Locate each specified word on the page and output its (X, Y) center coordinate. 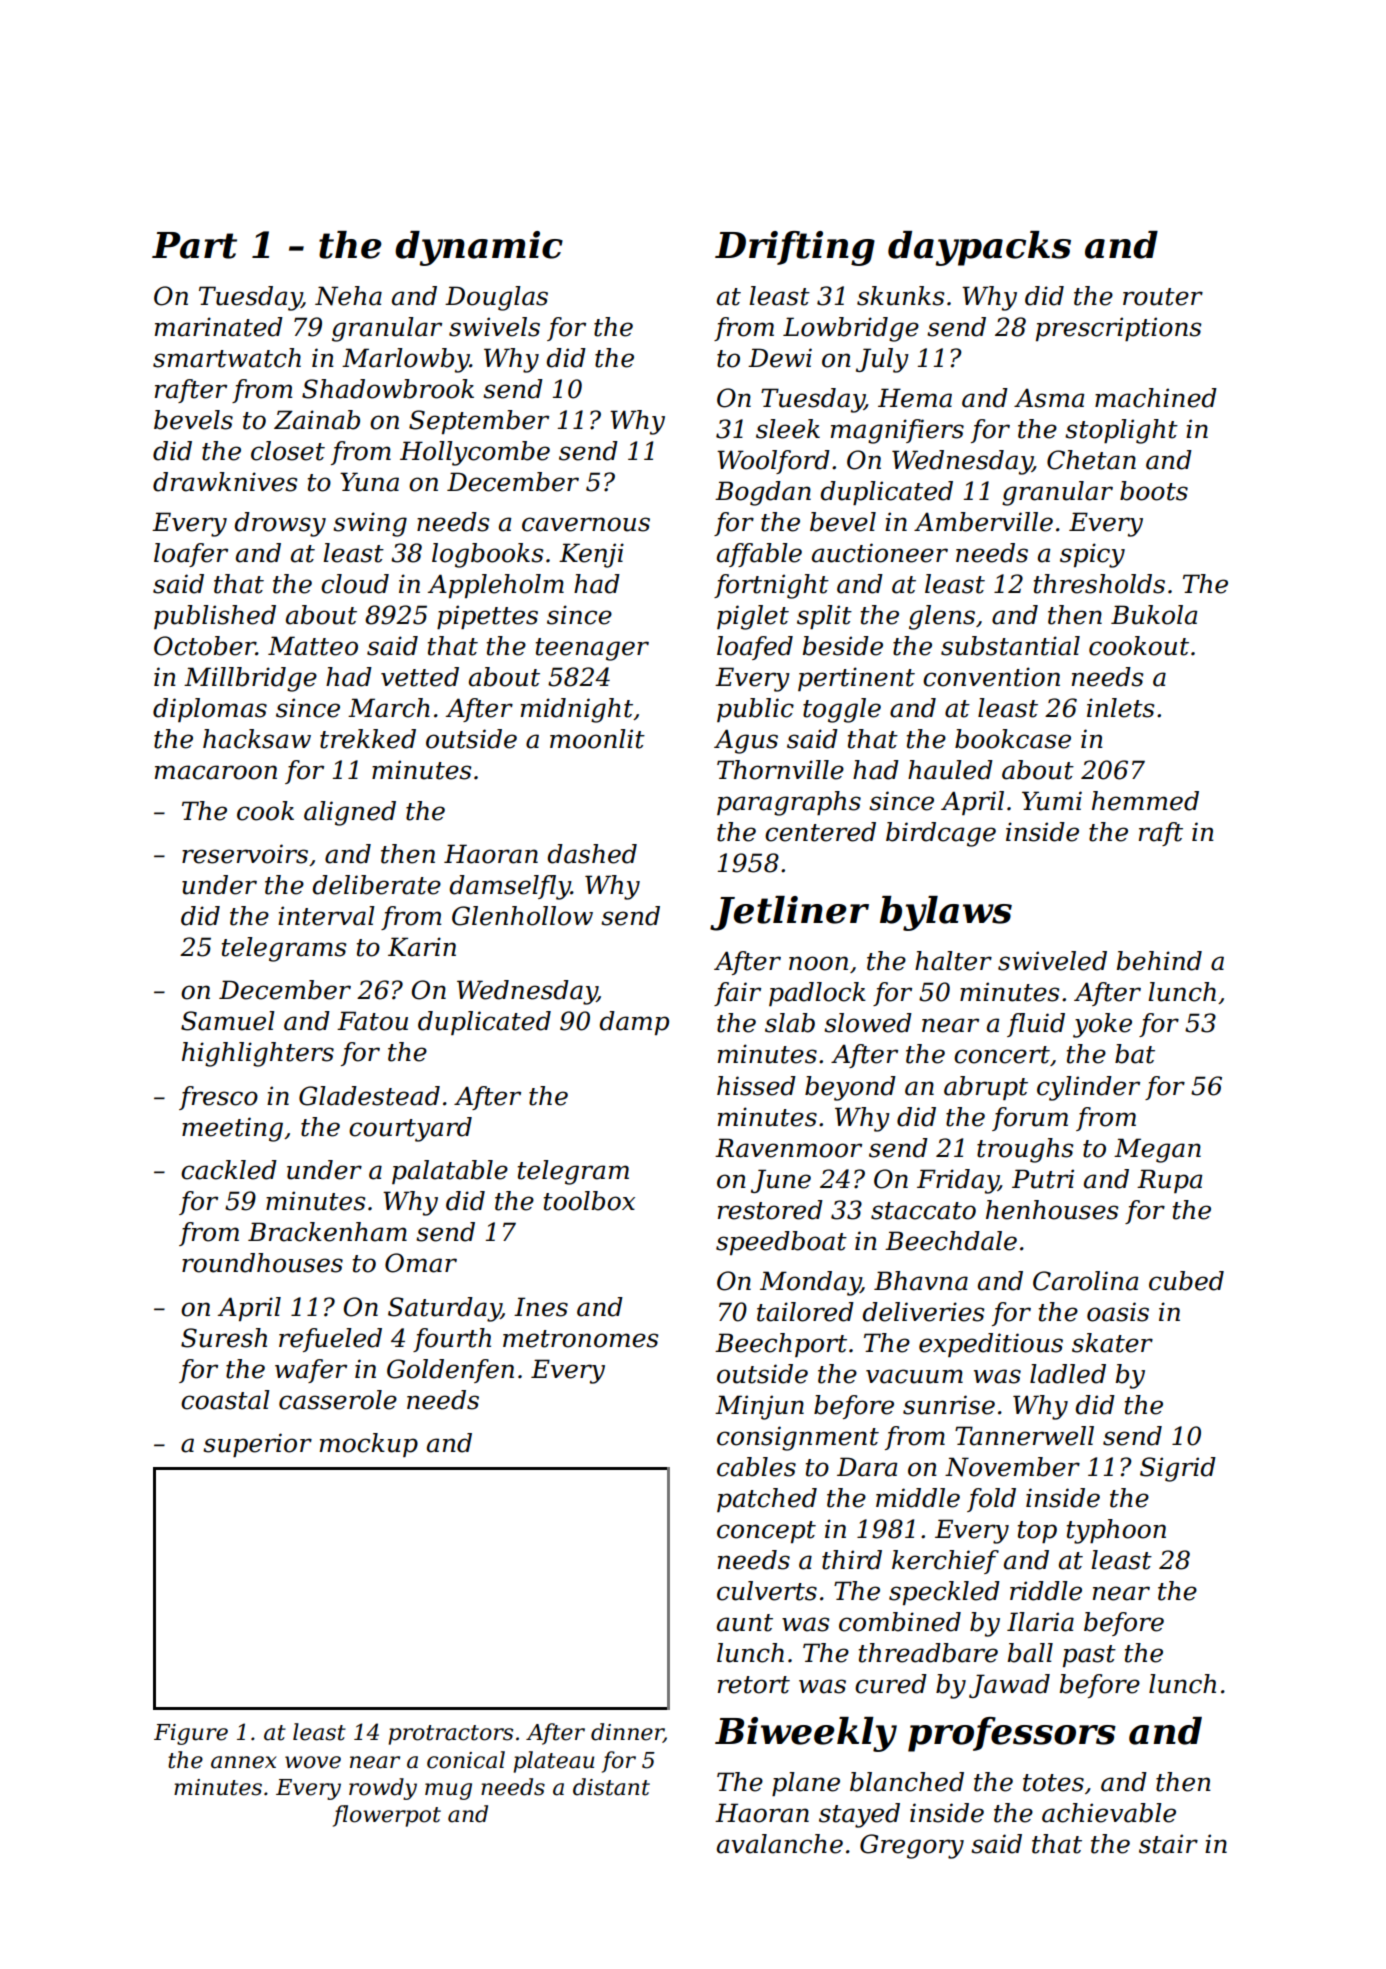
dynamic (479, 248)
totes (1053, 1783)
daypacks (979, 248)
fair (737, 994)
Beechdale (951, 1241)
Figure (191, 1734)
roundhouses (262, 1263)
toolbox (589, 1201)
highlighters (258, 1054)
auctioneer (880, 553)
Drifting (795, 248)
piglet (753, 617)
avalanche (780, 1844)
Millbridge (250, 679)
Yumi (1052, 801)
